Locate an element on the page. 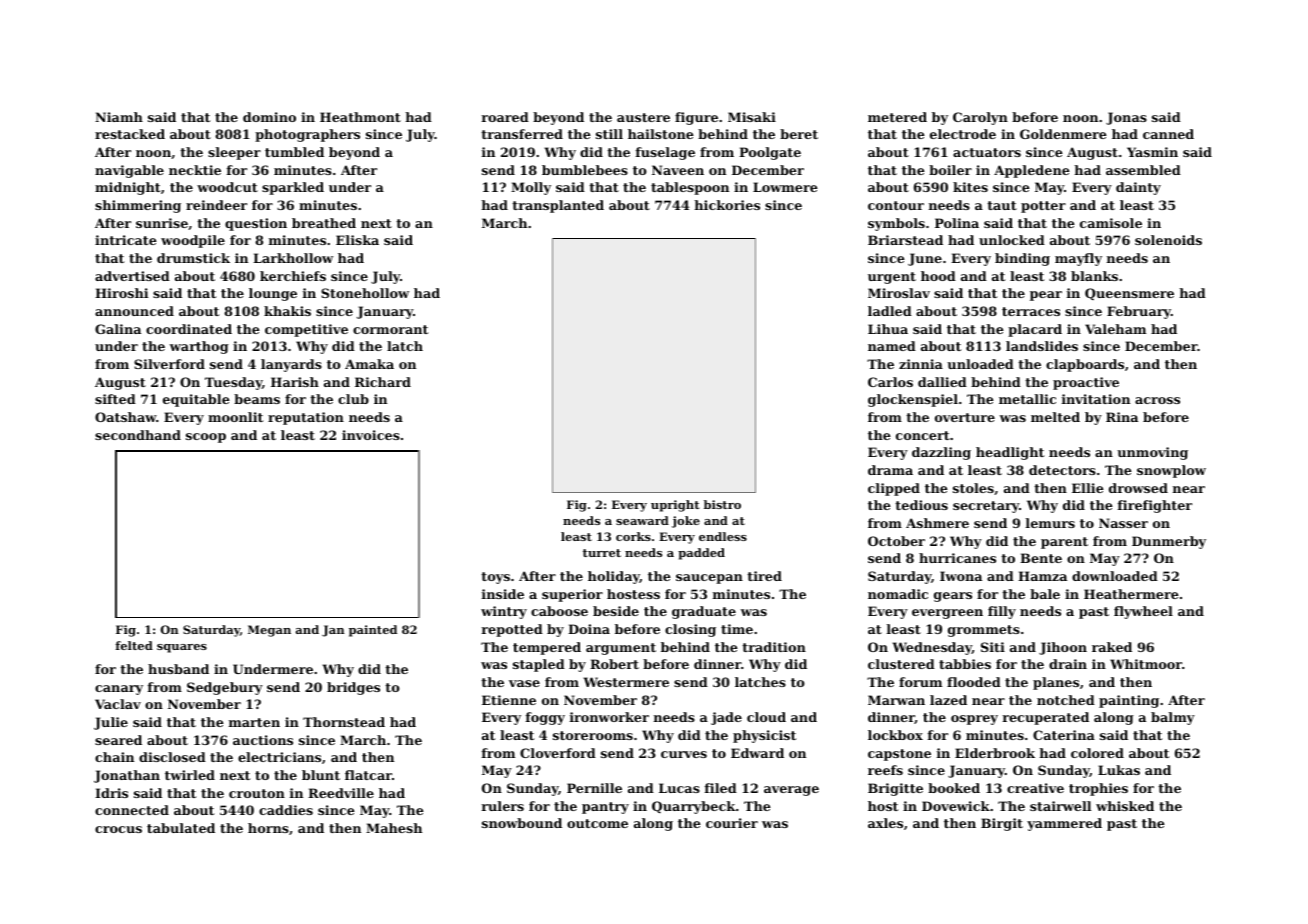 The image size is (1308, 924). Marwan is located at coordinates (896, 700).
